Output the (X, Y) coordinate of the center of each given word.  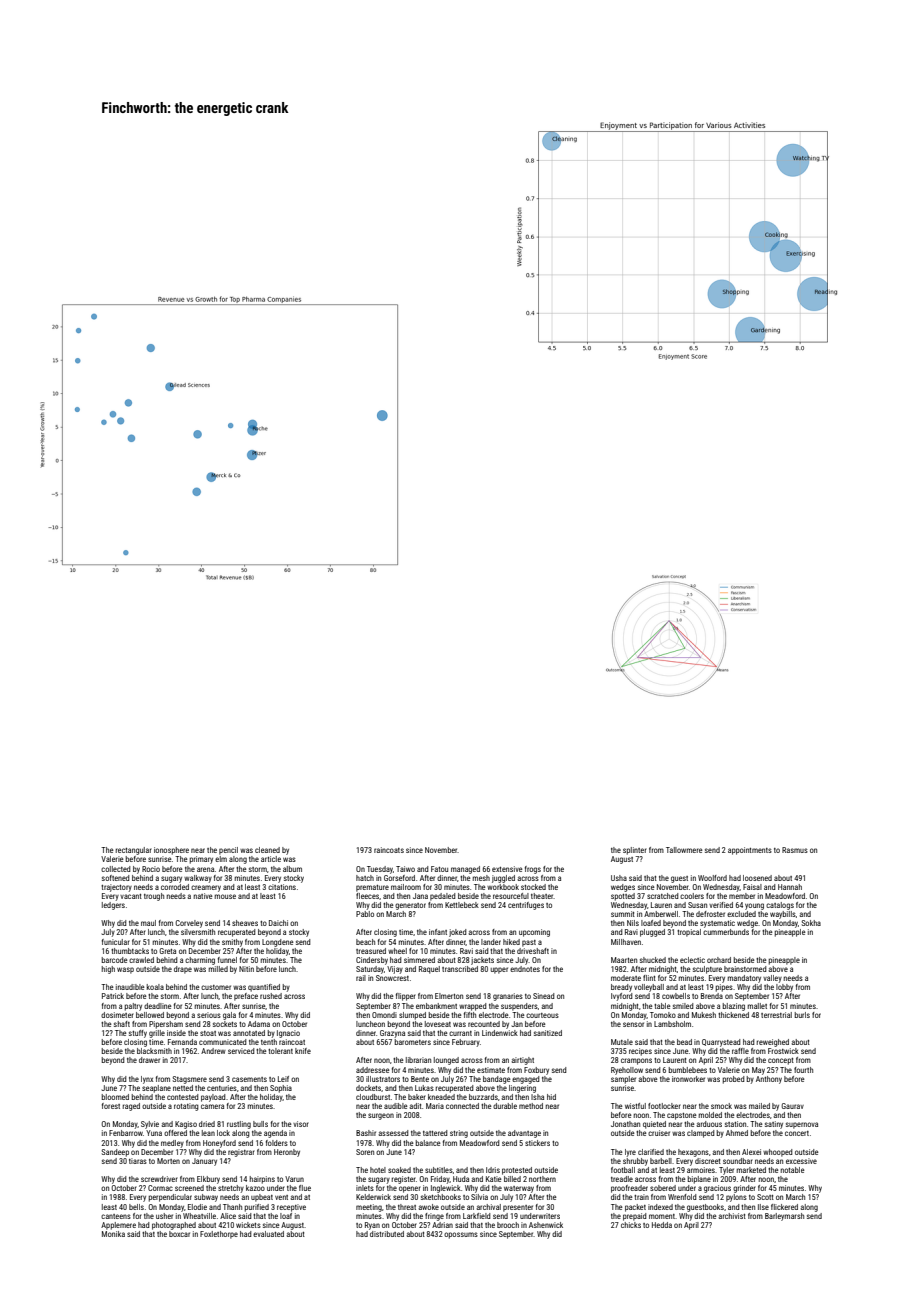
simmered (419, 960)
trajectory (116, 888)
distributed (387, 1234)
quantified (264, 988)
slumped (412, 1016)
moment (662, 1216)
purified (257, 1208)
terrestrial (776, 1015)
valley (772, 979)
